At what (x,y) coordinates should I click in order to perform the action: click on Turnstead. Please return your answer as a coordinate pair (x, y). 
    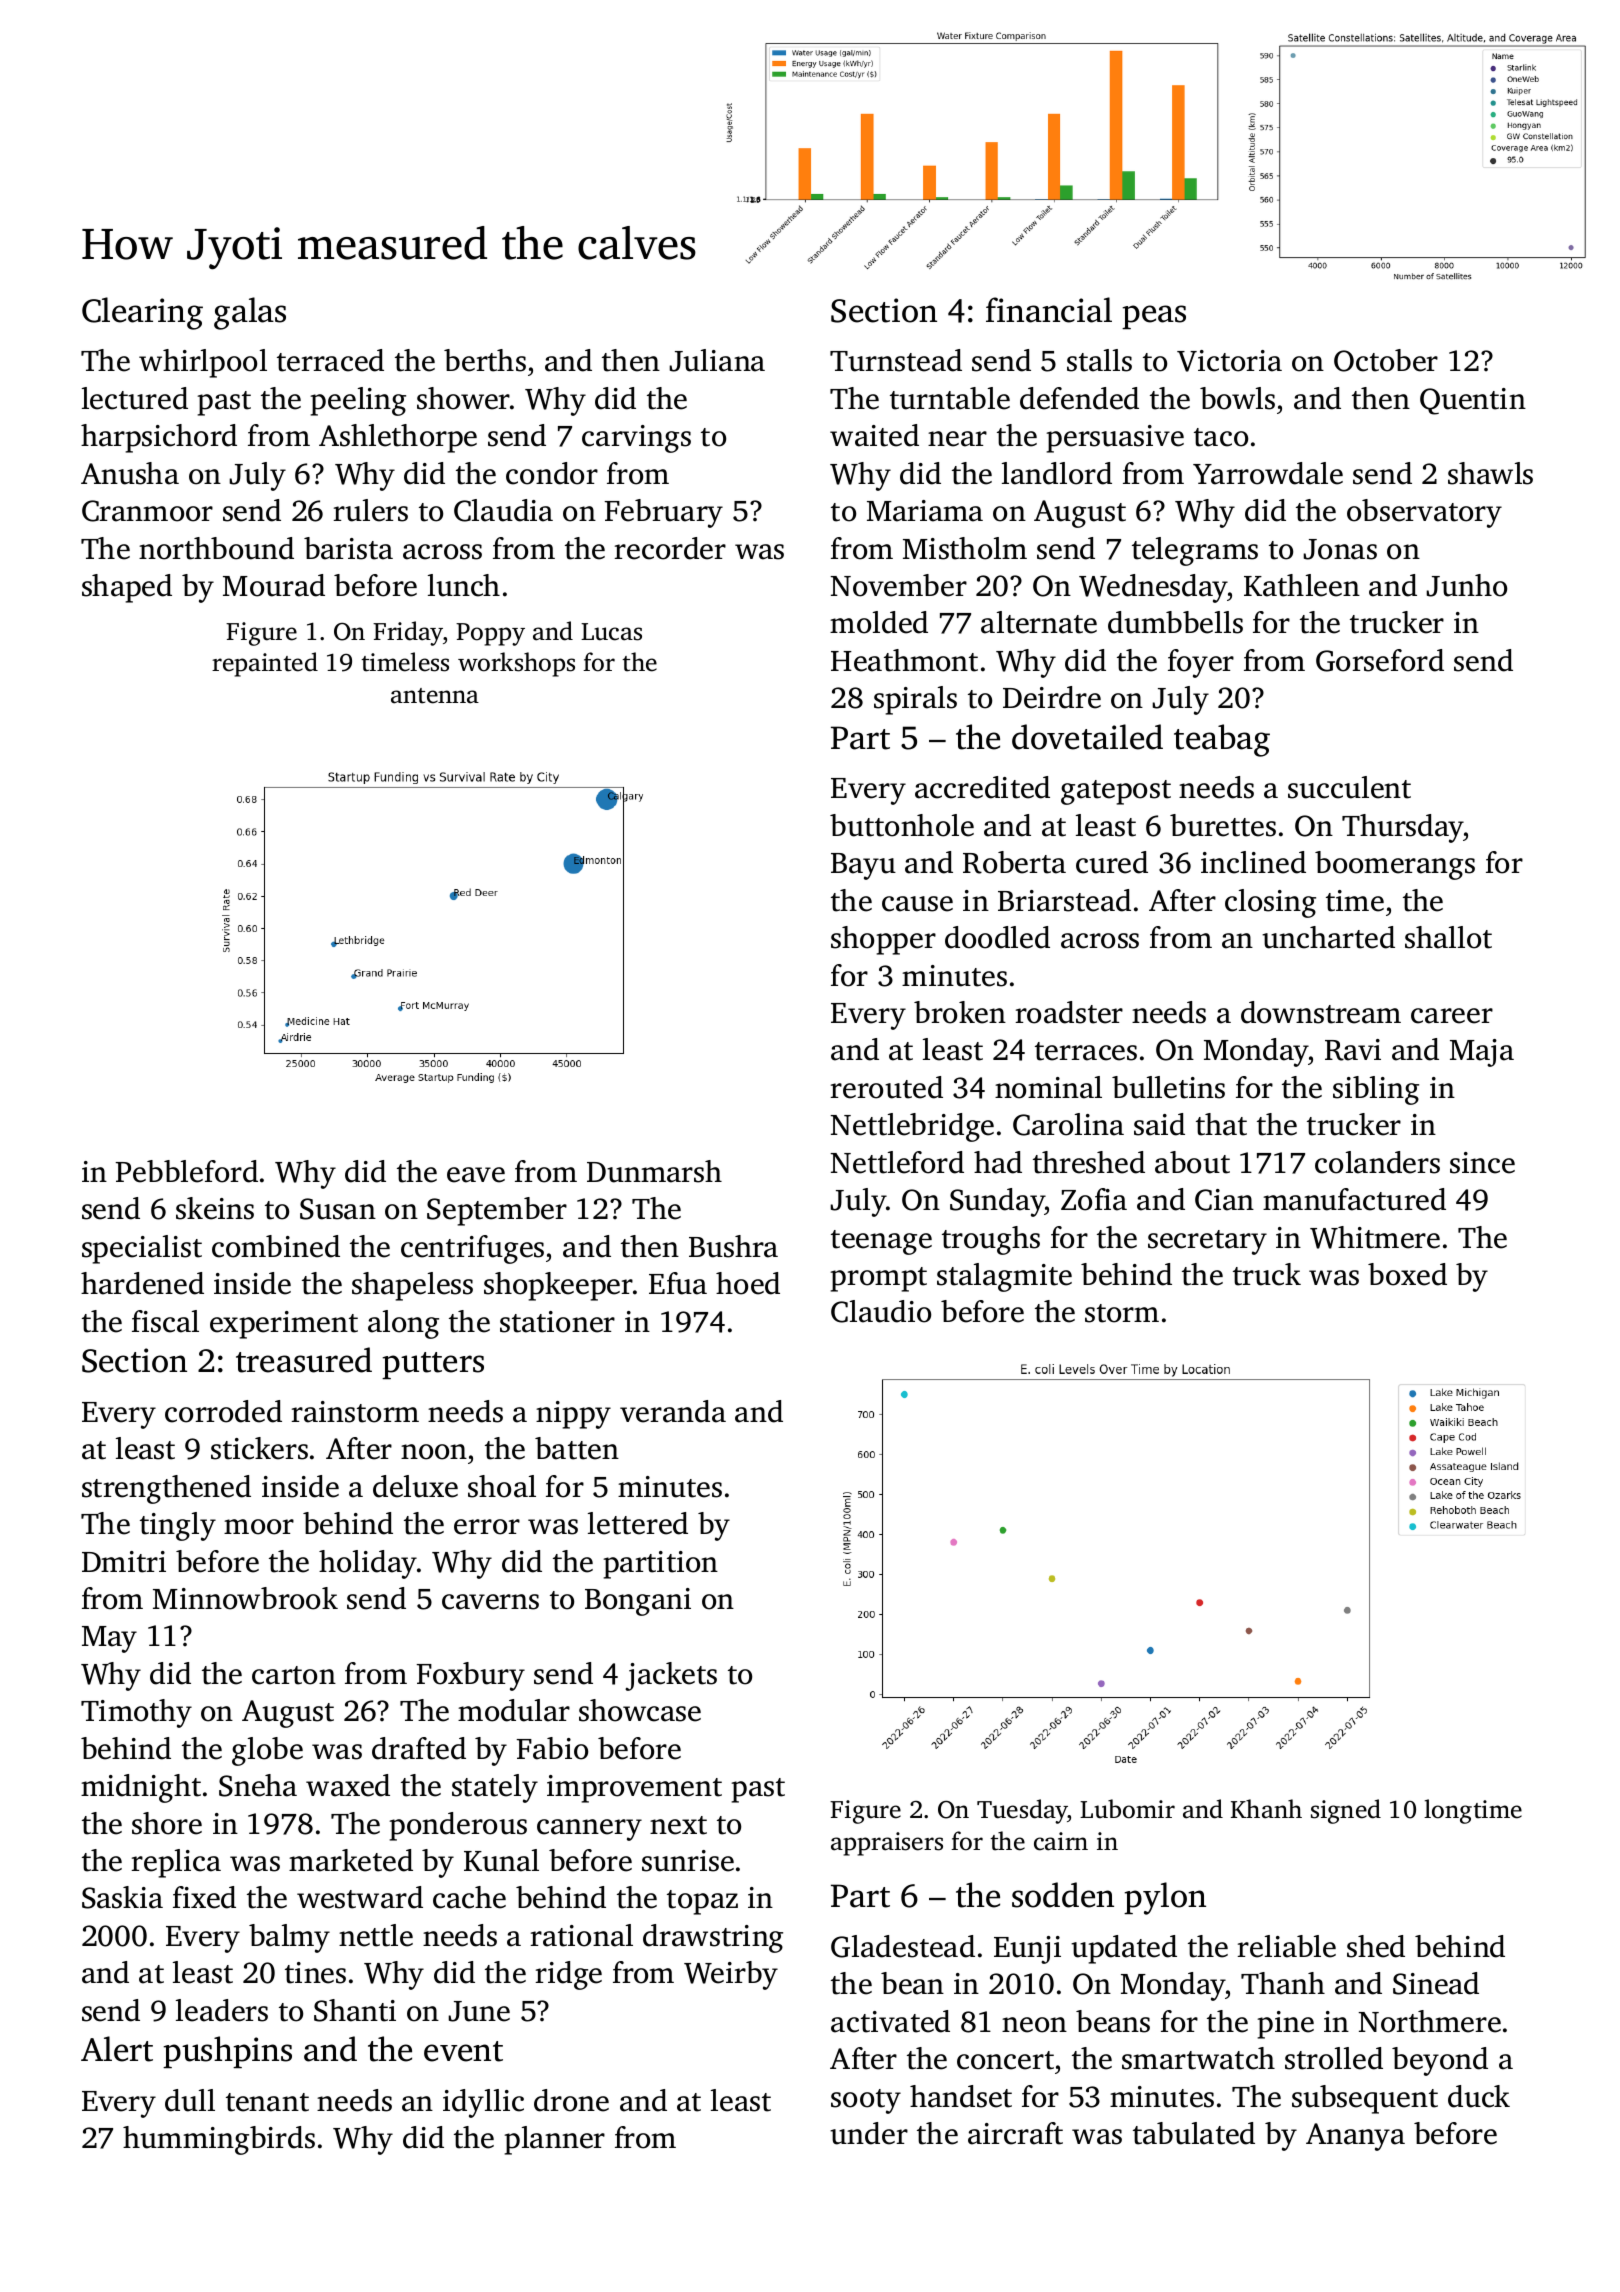
    Looking at the image, I should click on (896, 360).
